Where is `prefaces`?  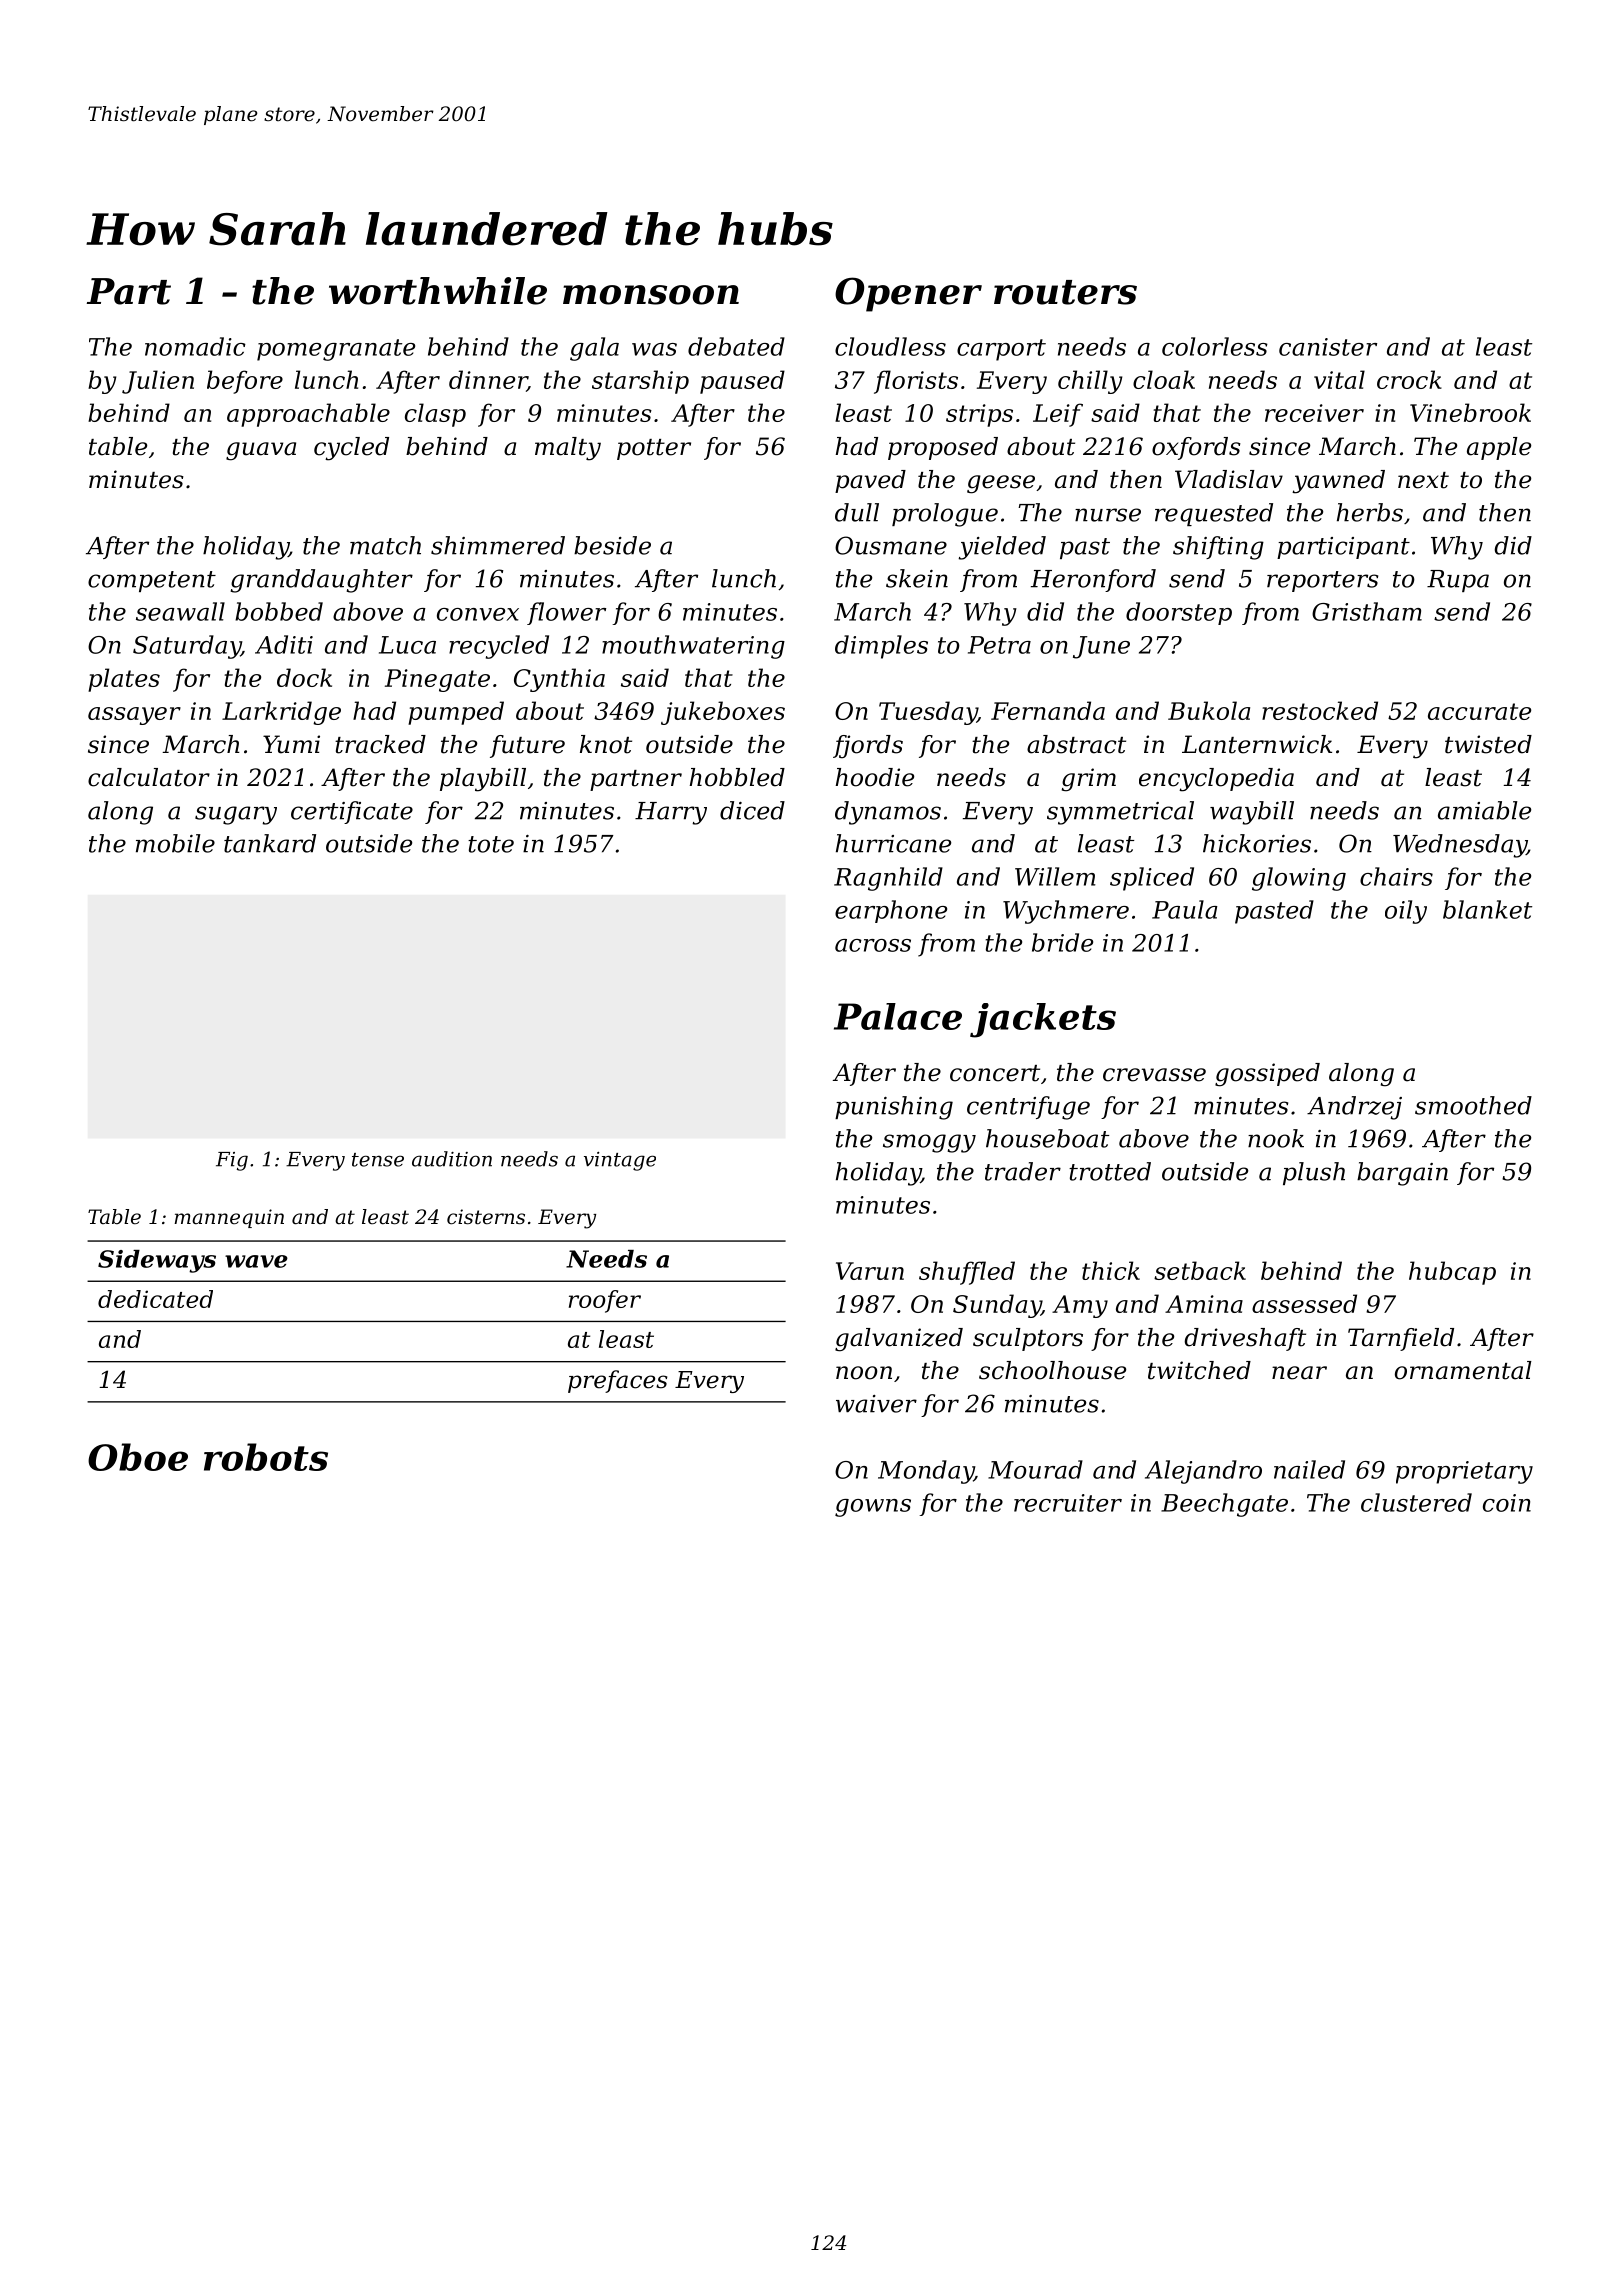 prefaces is located at coordinates (617, 1381).
